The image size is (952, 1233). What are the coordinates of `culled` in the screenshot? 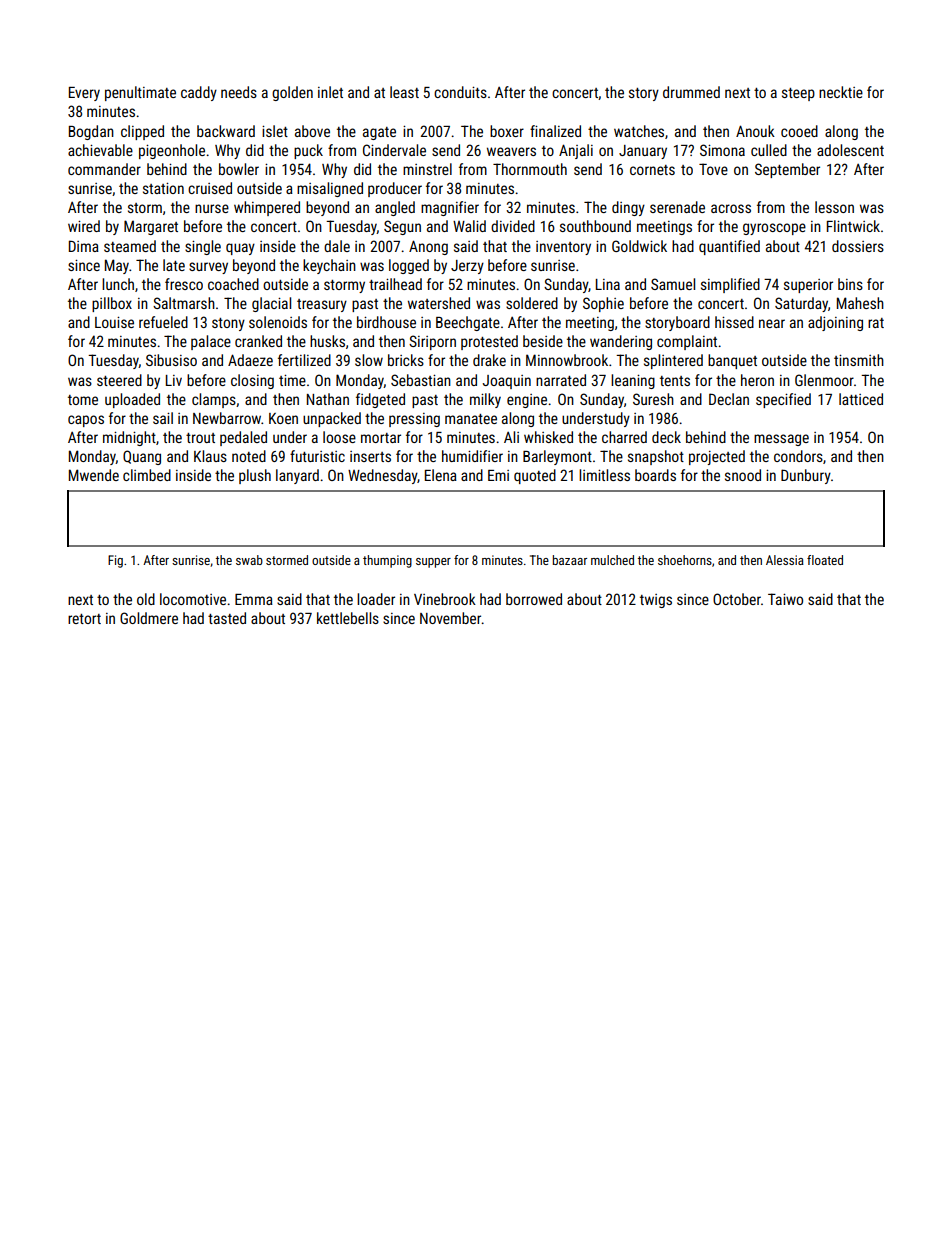 It's located at (769, 150).
